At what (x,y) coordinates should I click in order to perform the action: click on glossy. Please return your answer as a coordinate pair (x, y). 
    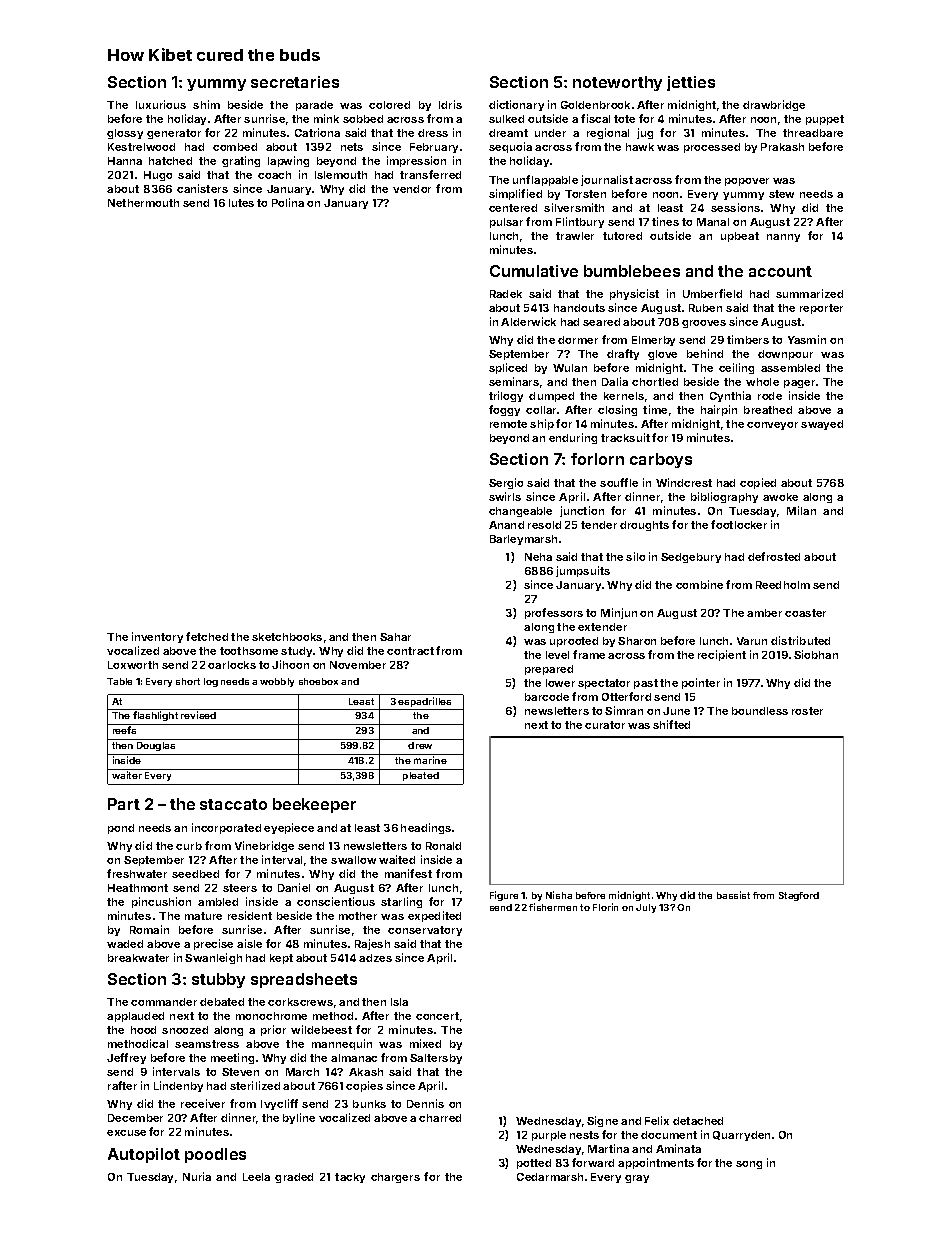
    Looking at the image, I should click on (125, 134).
